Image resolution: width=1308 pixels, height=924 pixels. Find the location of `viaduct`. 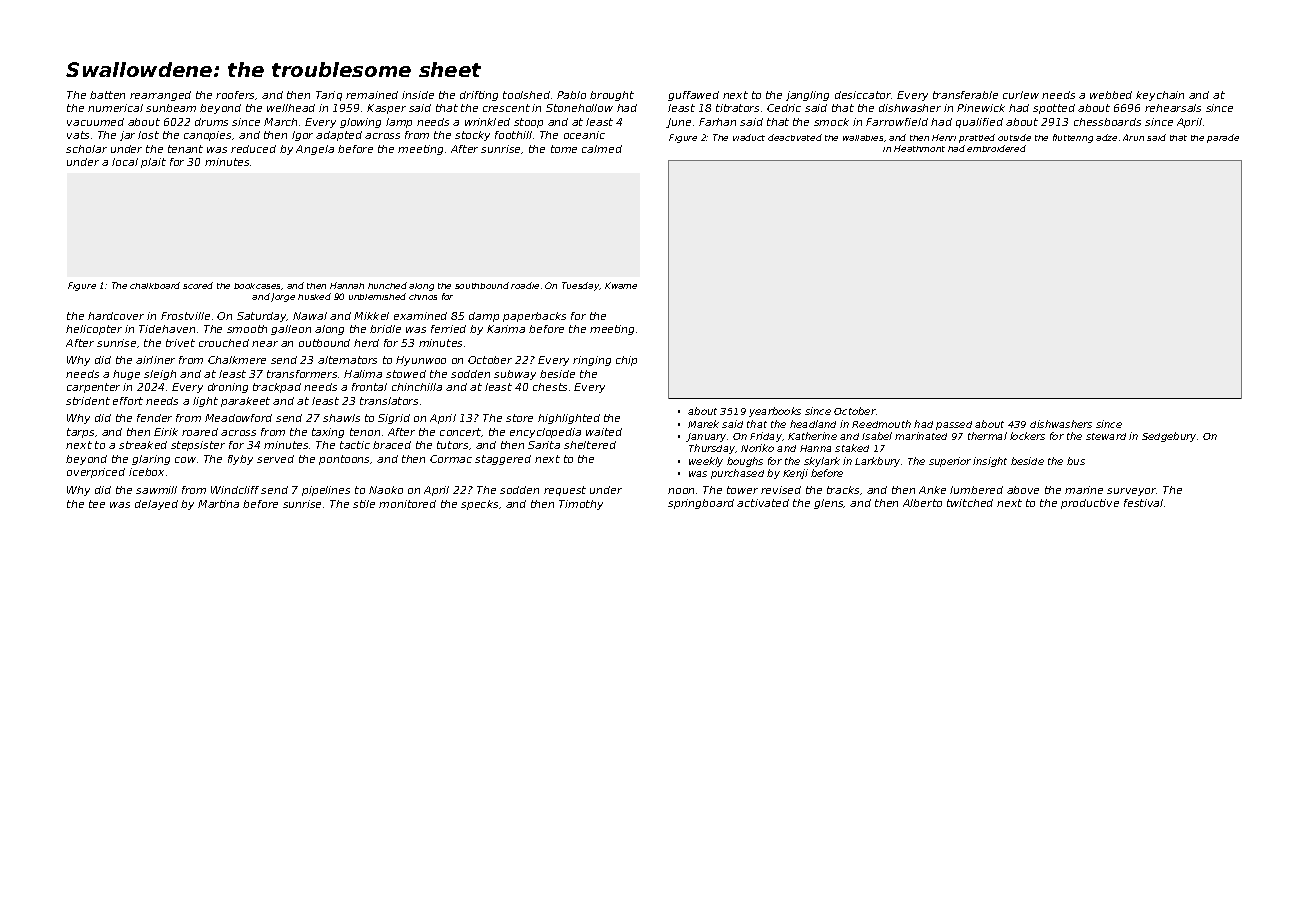

viaduct is located at coordinates (749, 137).
